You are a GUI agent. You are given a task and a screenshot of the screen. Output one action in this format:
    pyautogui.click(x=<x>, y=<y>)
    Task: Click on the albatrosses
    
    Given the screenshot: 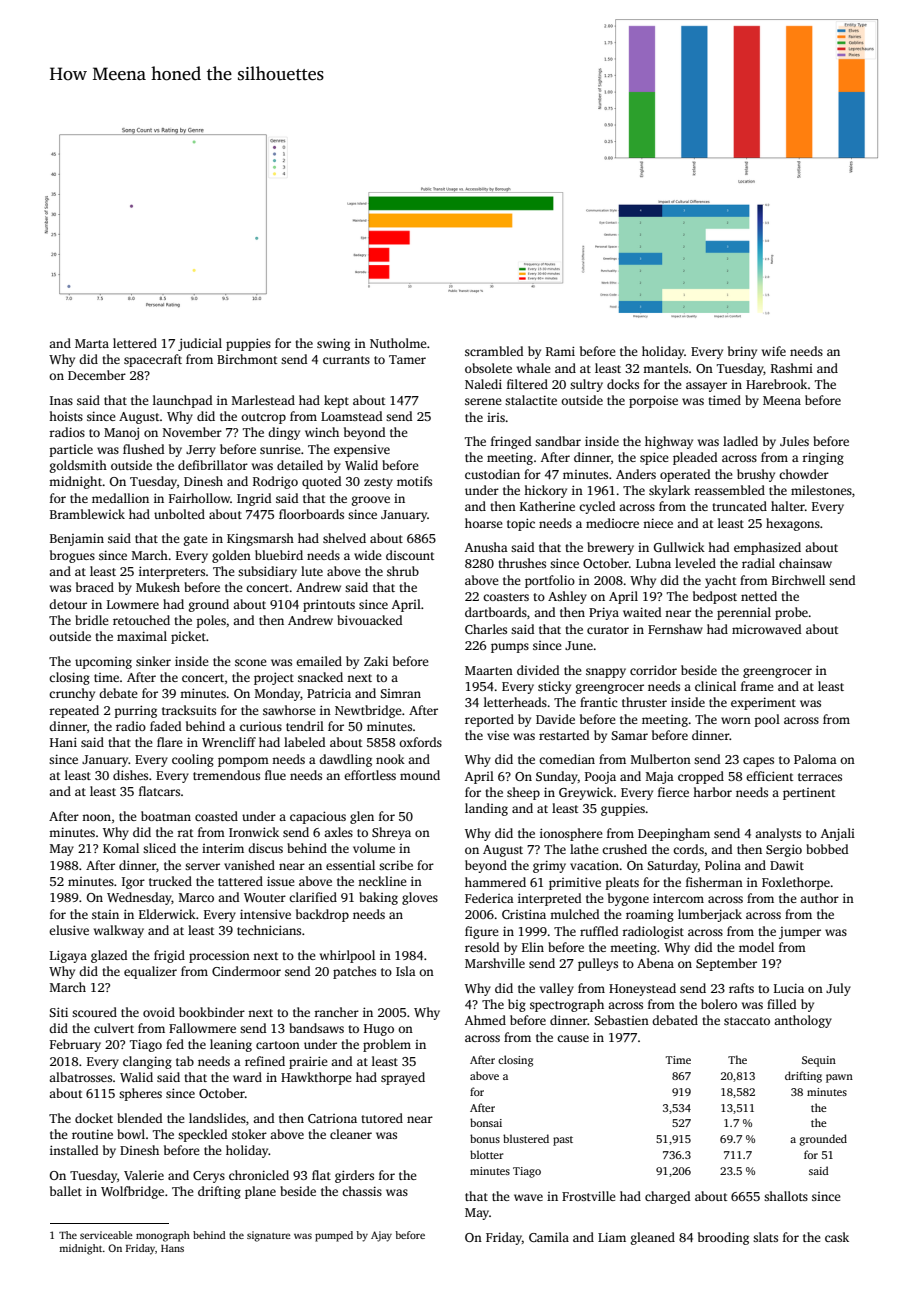 What is the action you would take?
    pyautogui.click(x=80, y=1077)
